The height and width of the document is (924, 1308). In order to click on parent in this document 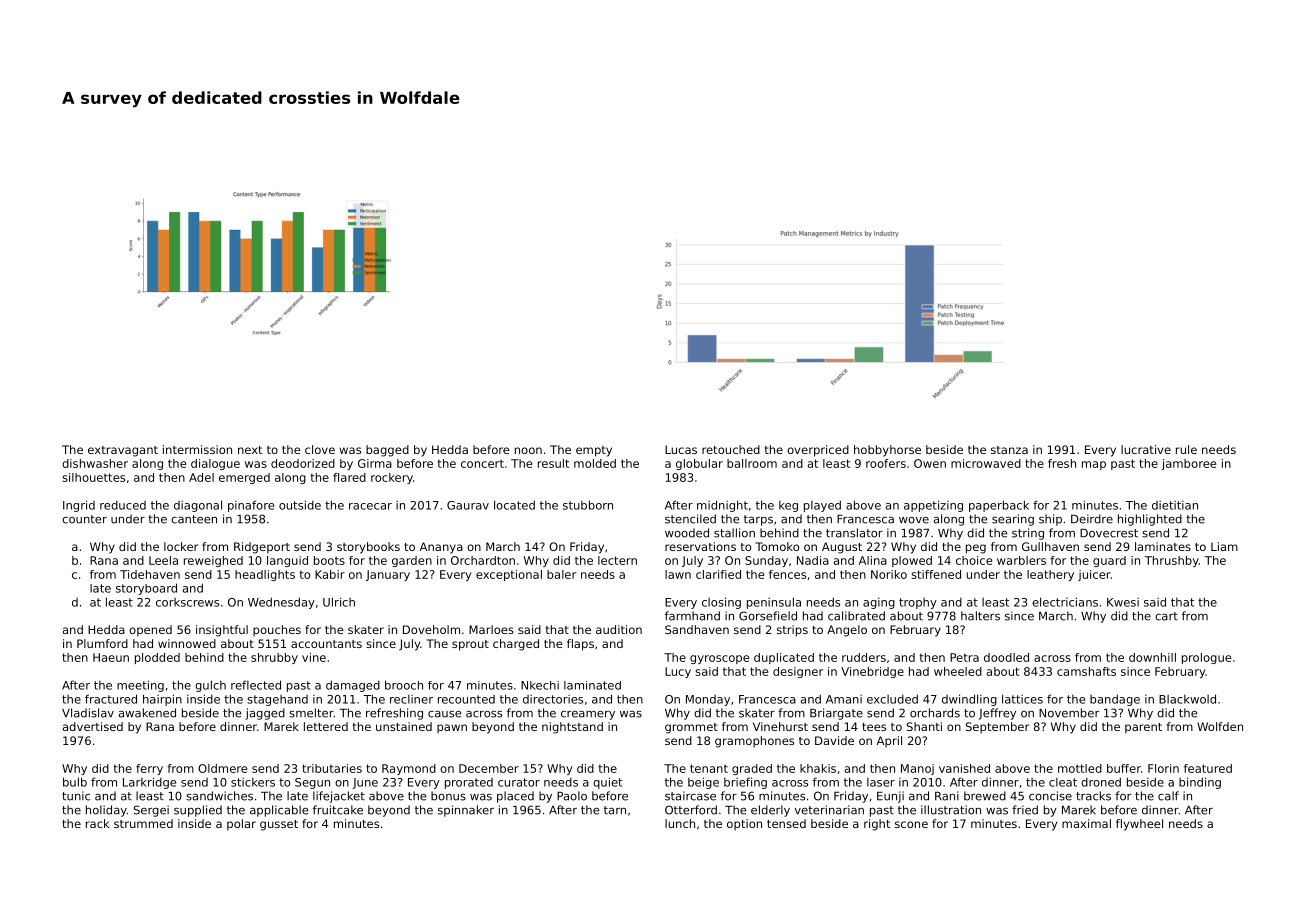, I will do `click(1143, 728)`.
